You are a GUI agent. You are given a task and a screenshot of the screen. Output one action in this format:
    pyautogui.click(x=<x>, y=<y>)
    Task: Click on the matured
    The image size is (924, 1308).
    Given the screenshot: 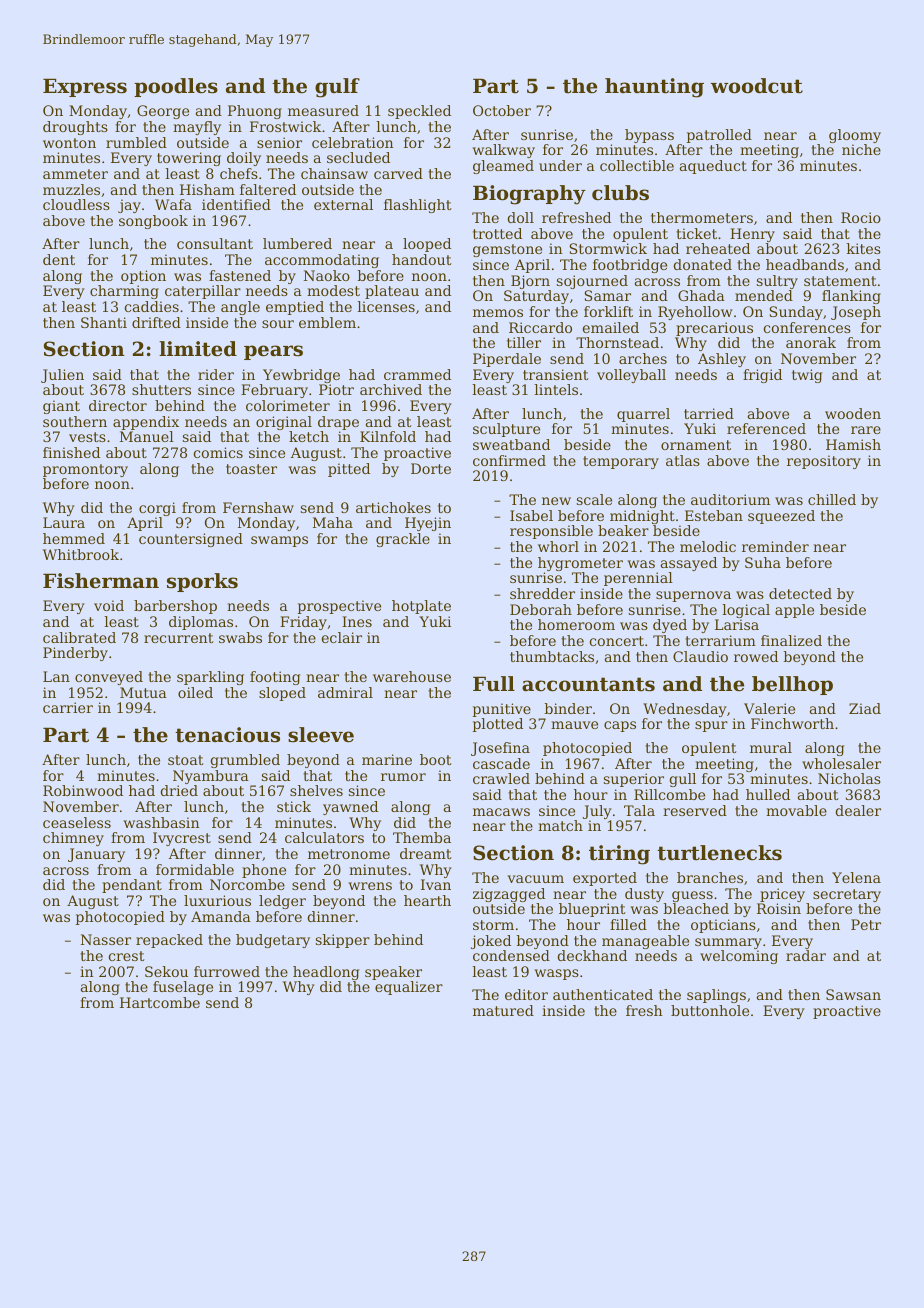 What is the action you would take?
    pyautogui.click(x=503, y=1010)
